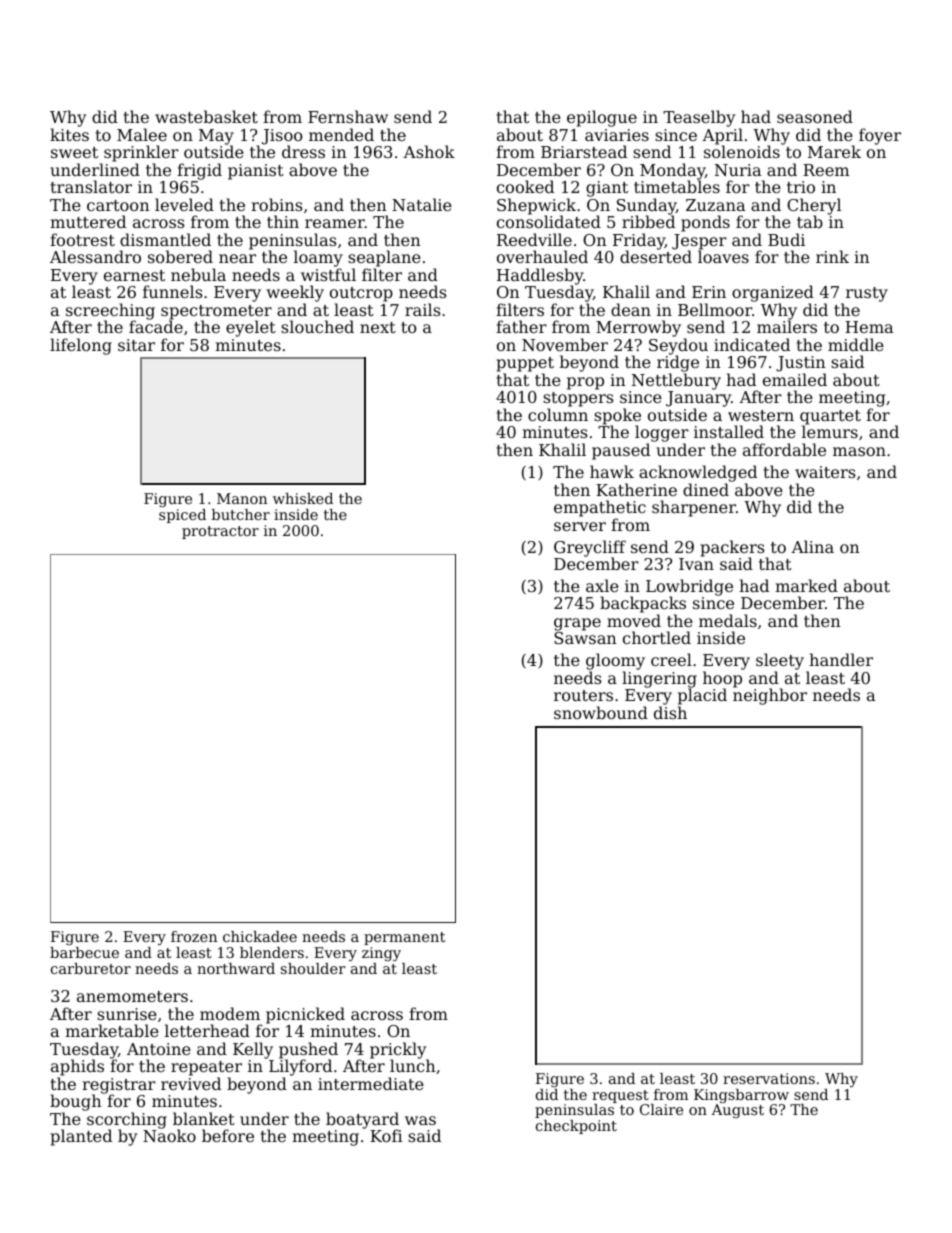  What do you see at coordinates (825, 472) in the screenshot?
I see `waiters` at bounding box center [825, 472].
